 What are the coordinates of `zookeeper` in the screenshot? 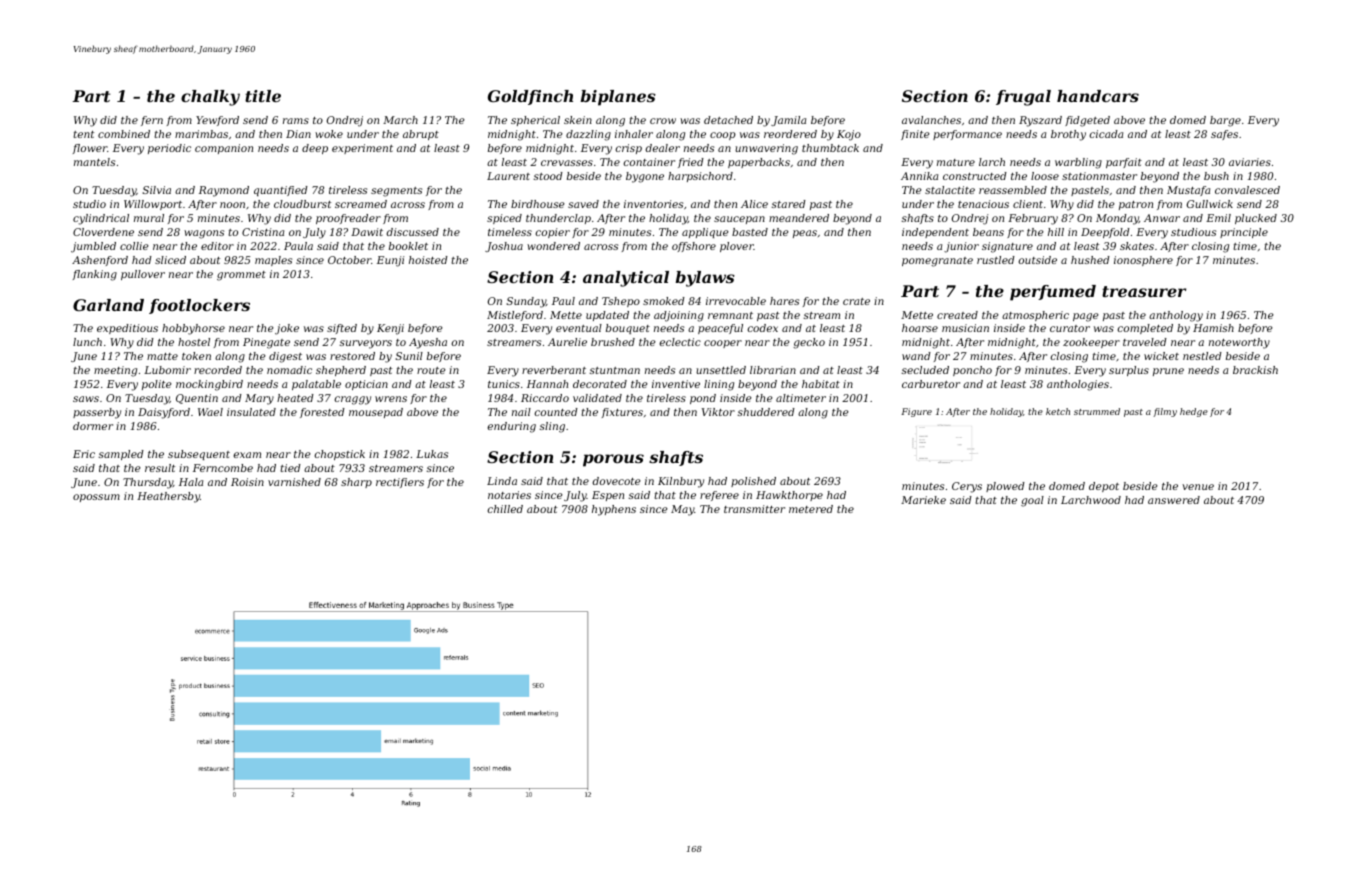 It's located at (1091, 343).
